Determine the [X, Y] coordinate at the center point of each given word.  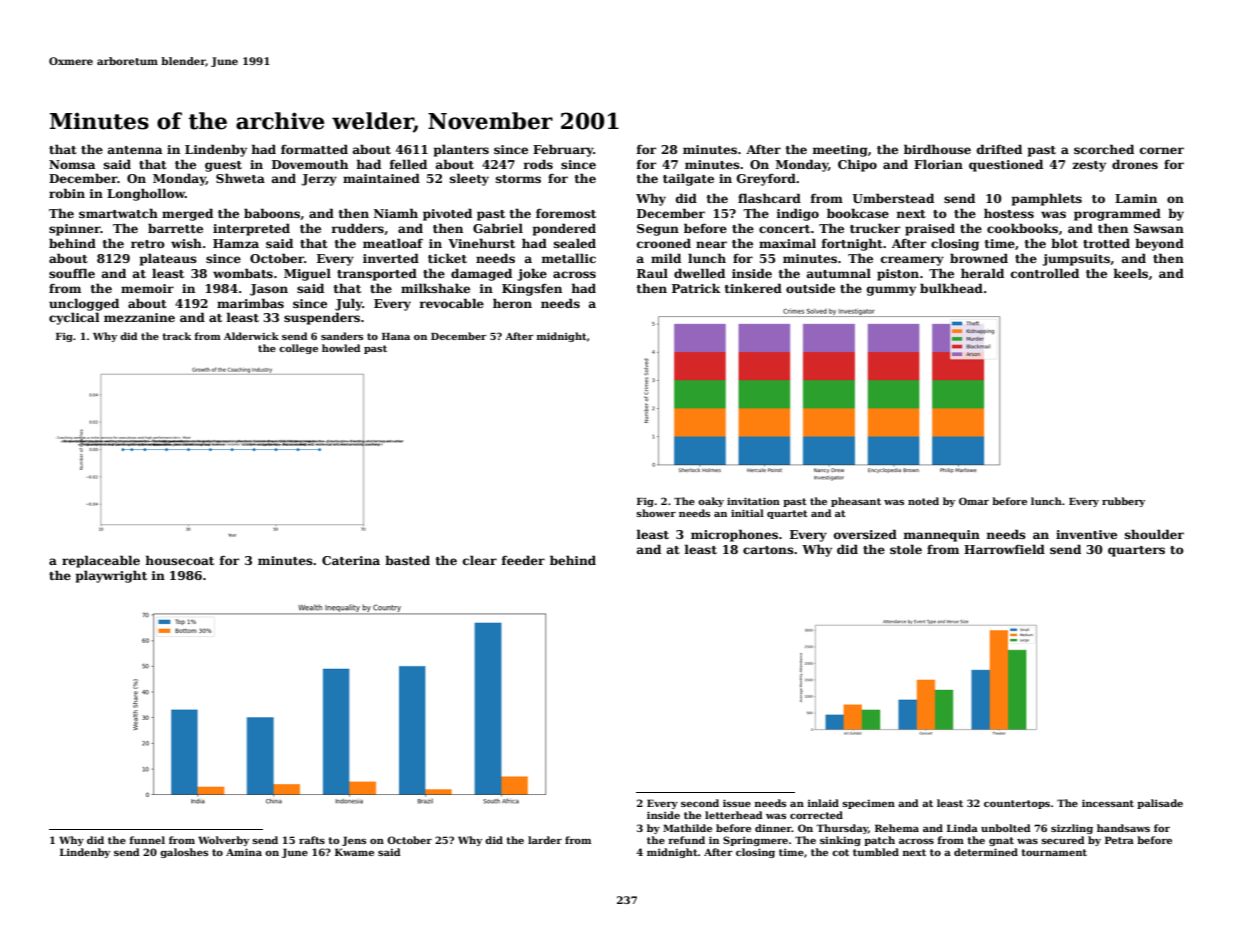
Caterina [351, 560]
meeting [840, 151]
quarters [1136, 551]
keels [1130, 273]
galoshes [184, 853]
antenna [135, 150]
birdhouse [937, 149]
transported [377, 274]
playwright [111, 576]
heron [512, 303]
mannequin [941, 536]
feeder [523, 560]
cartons [768, 550]
